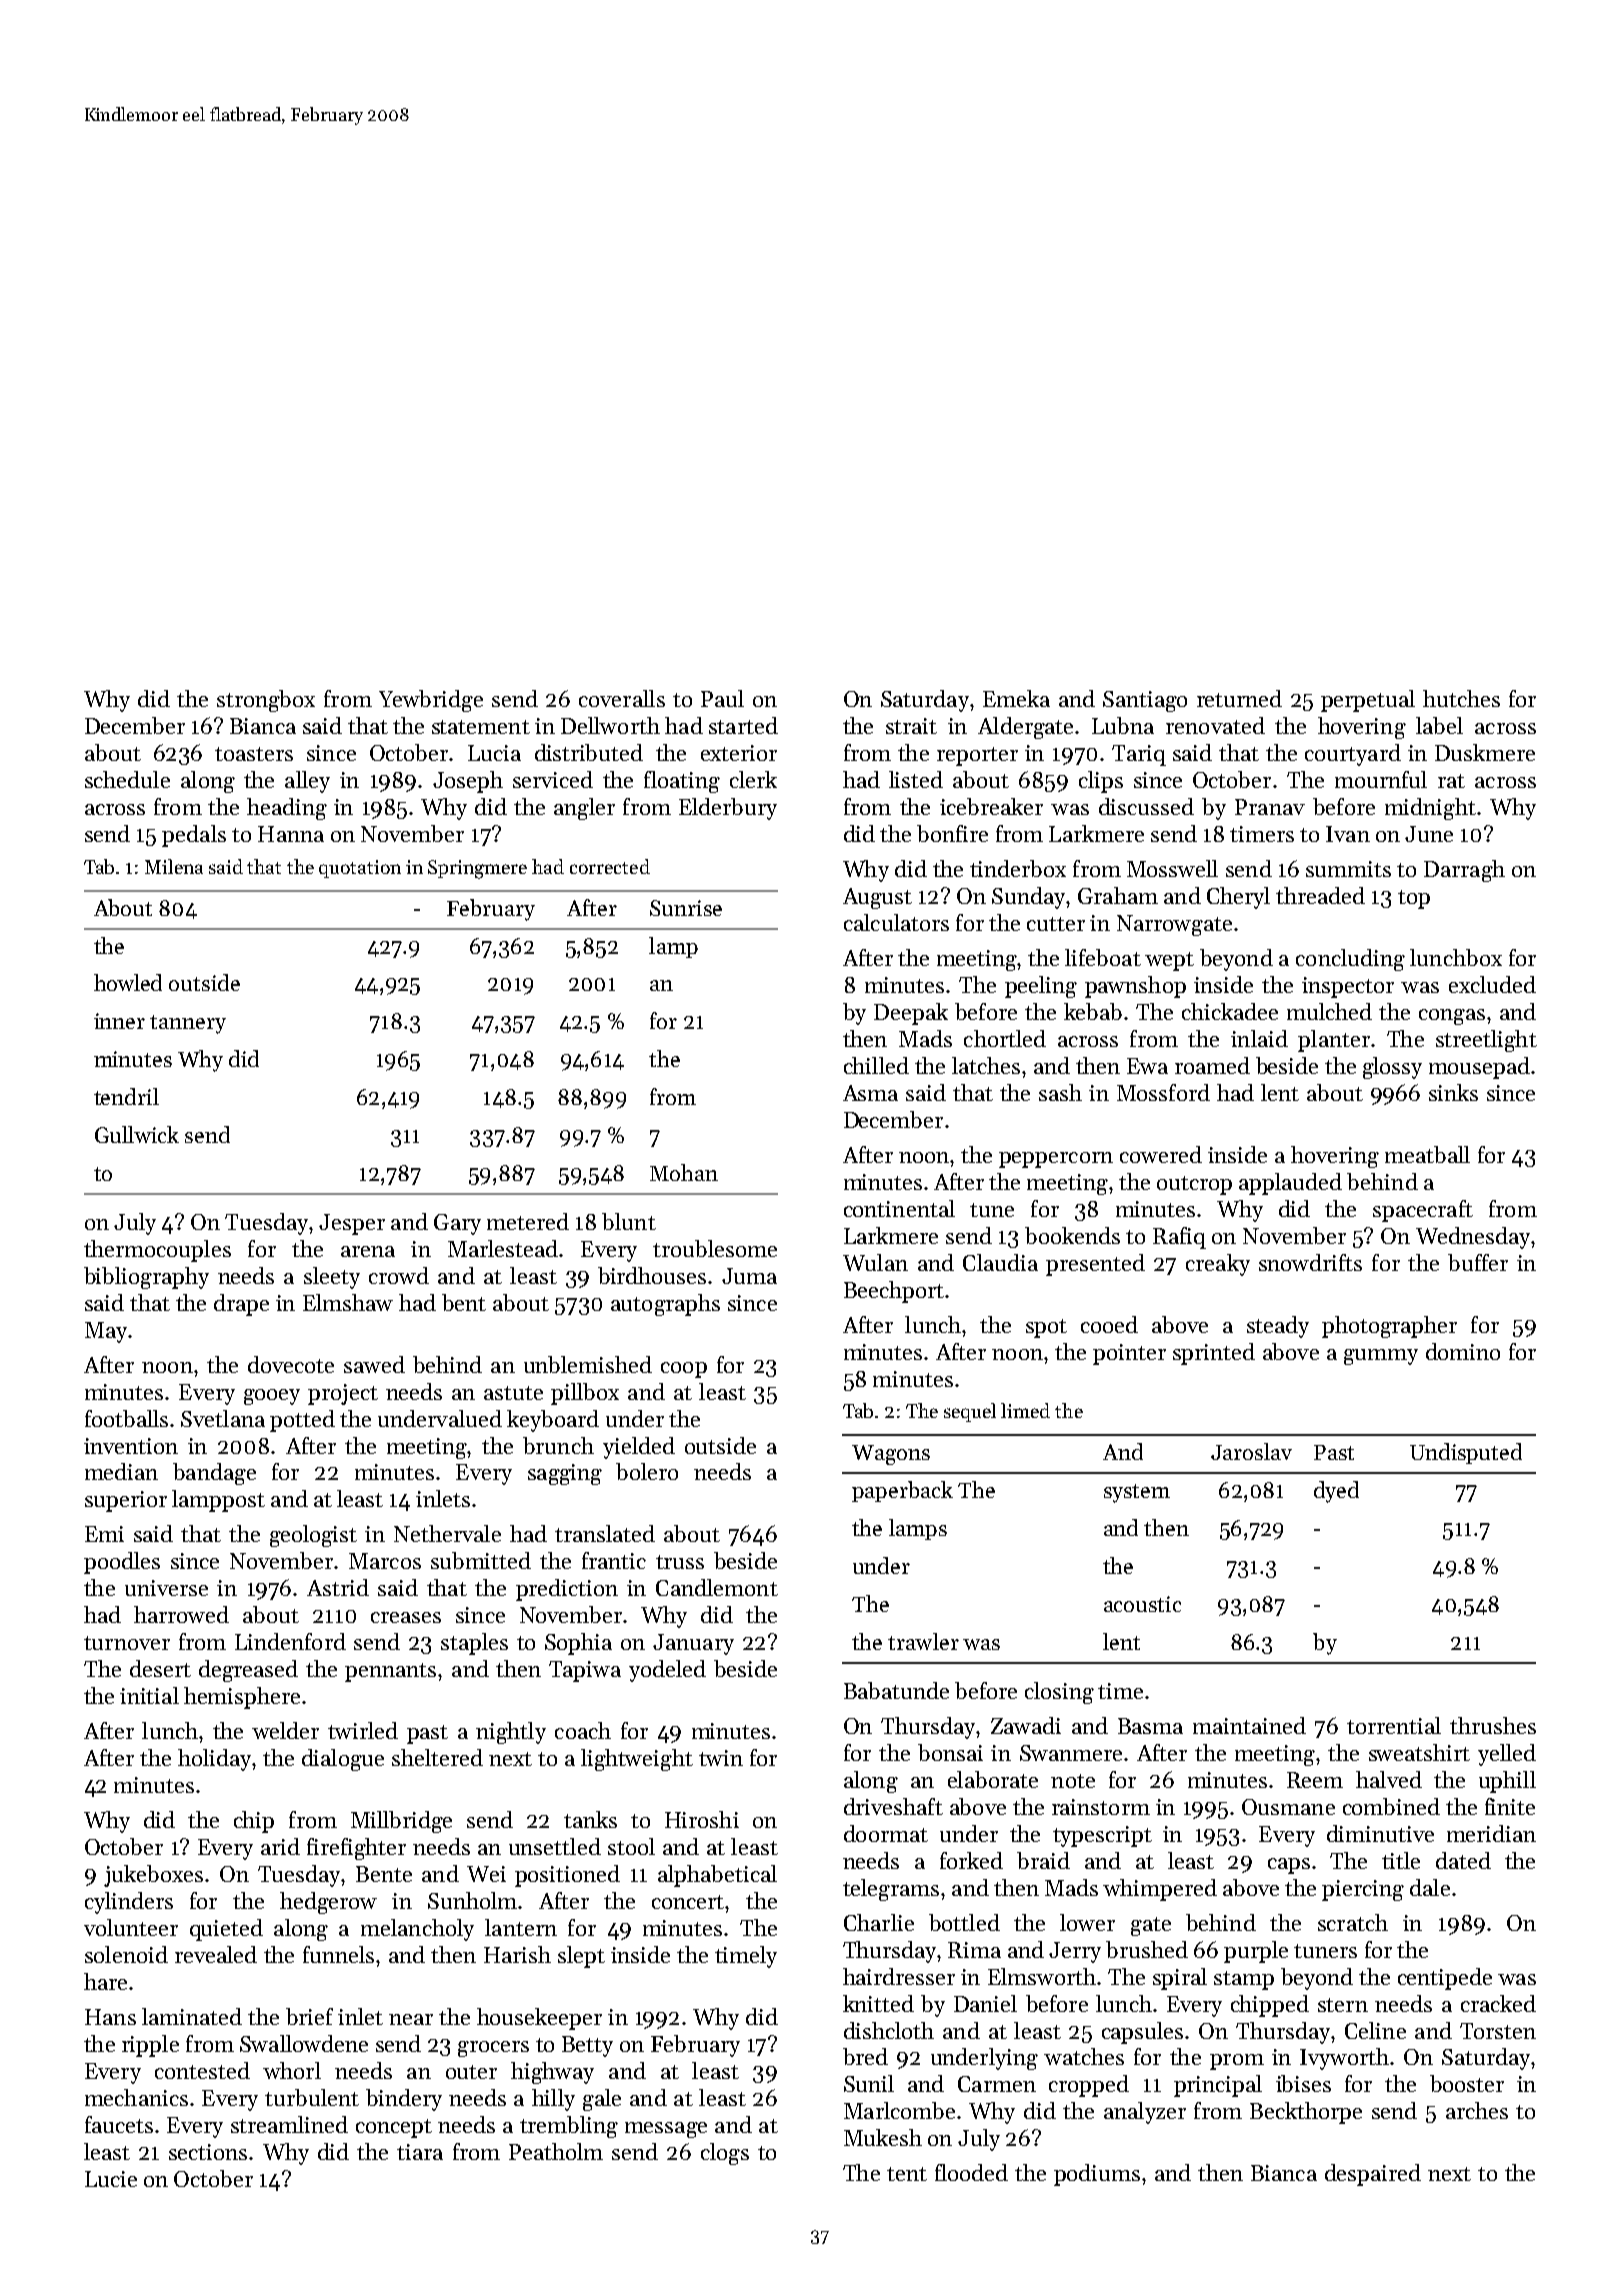 The image size is (1620, 2292). I want to click on drape, so click(241, 1305).
